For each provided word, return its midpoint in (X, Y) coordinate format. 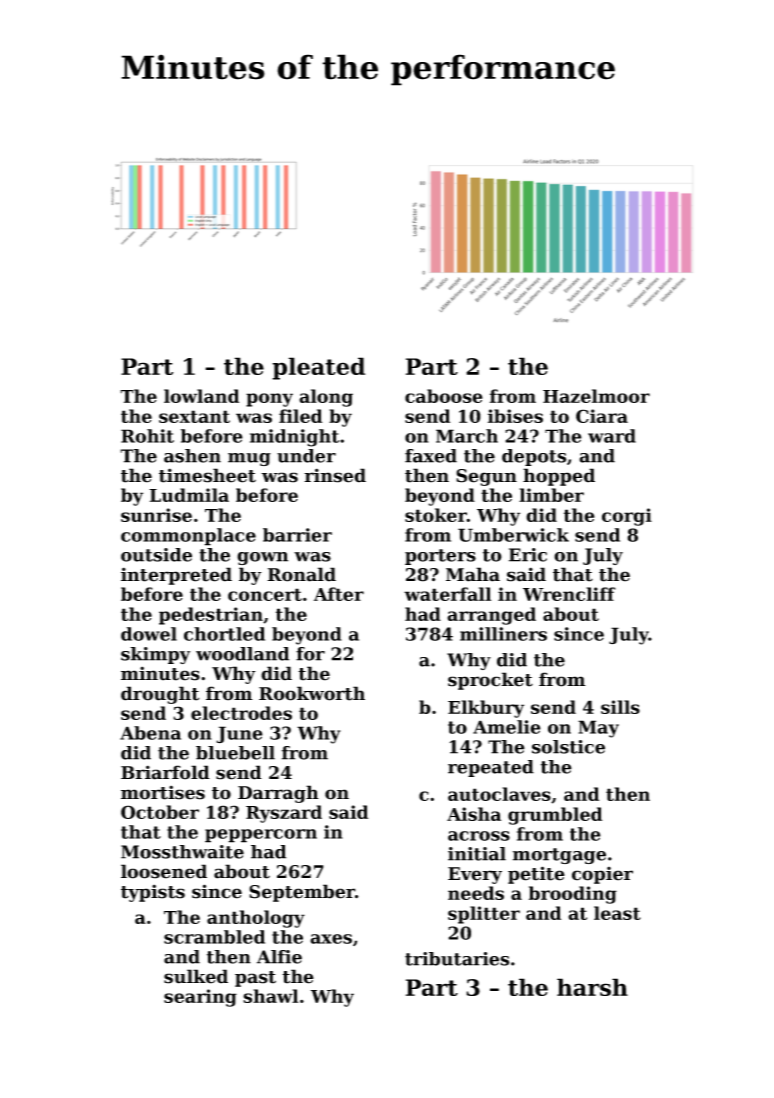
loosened (164, 871)
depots (534, 457)
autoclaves (499, 794)
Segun (486, 477)
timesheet (207, 475)
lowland (201, 396)
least (617, 913)
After (339, 594)
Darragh (278, 794)
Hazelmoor (596, 396)
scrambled (214, 937)
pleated (318, 368)
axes (331, 939)
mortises (163, 792)
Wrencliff (569, 594)
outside (156, 555)
